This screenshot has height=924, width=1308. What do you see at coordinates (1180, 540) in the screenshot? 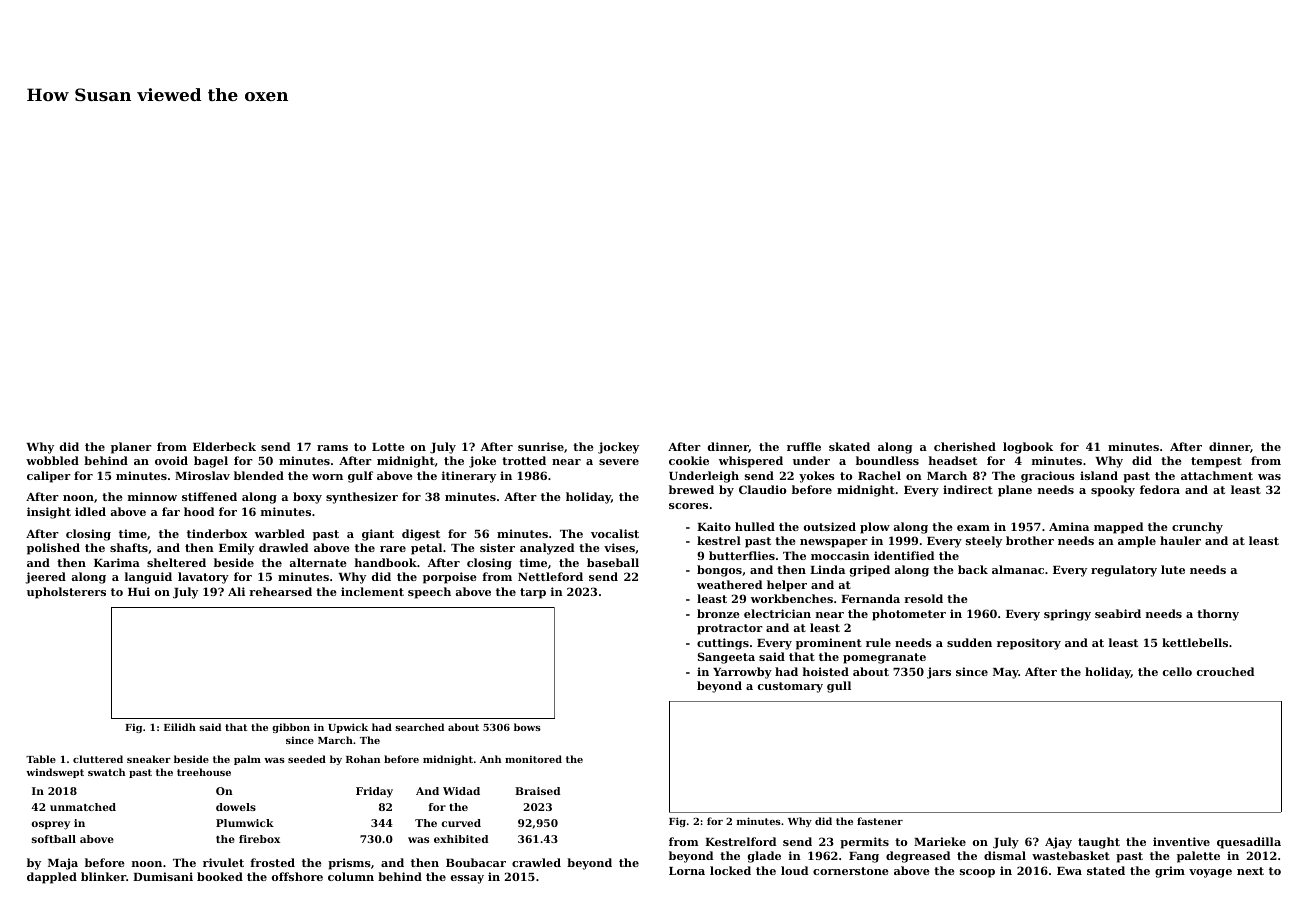
I see `hauler` at bounding box center [1180, 540].
